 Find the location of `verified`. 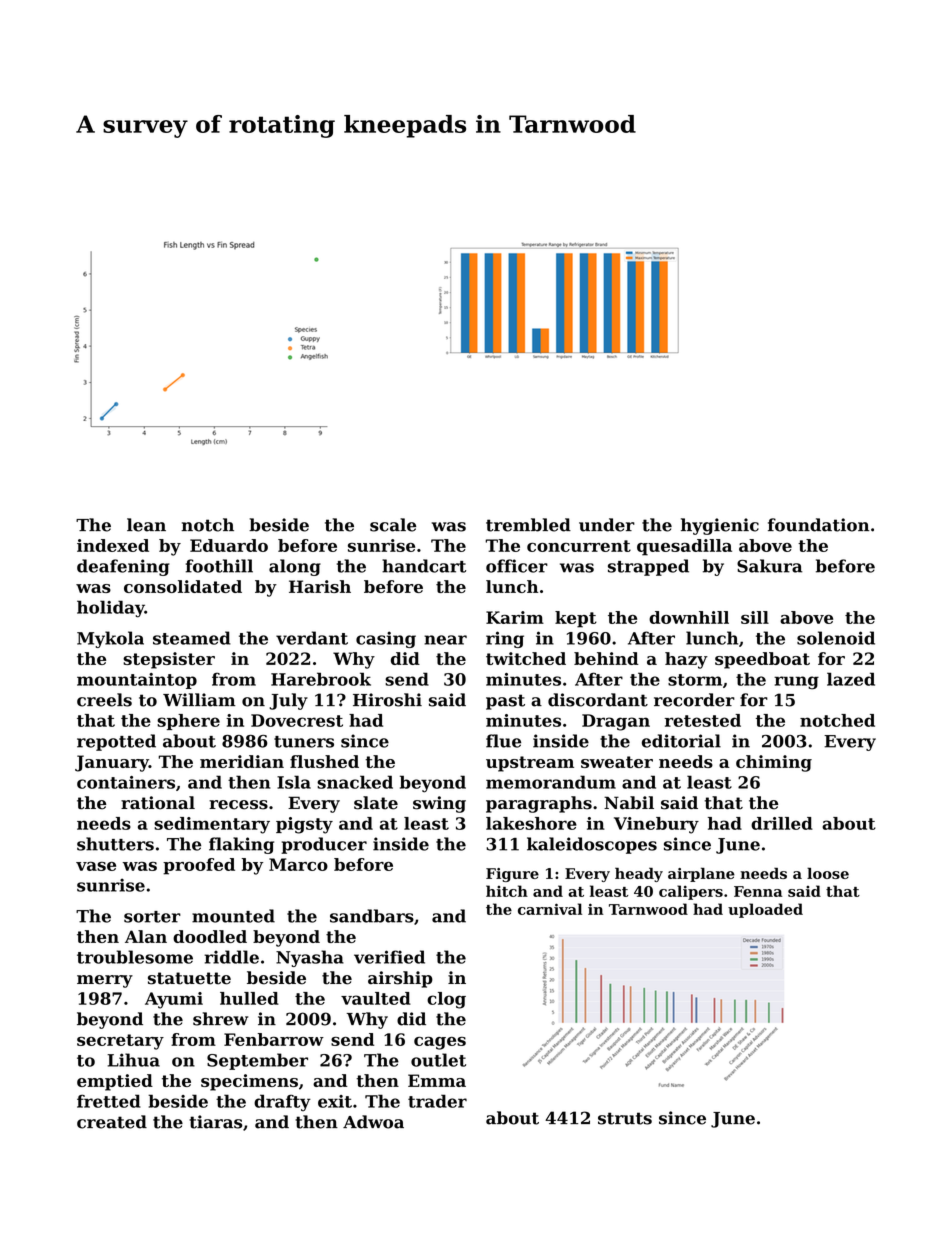

verified is located at coordinates (389, 957).
